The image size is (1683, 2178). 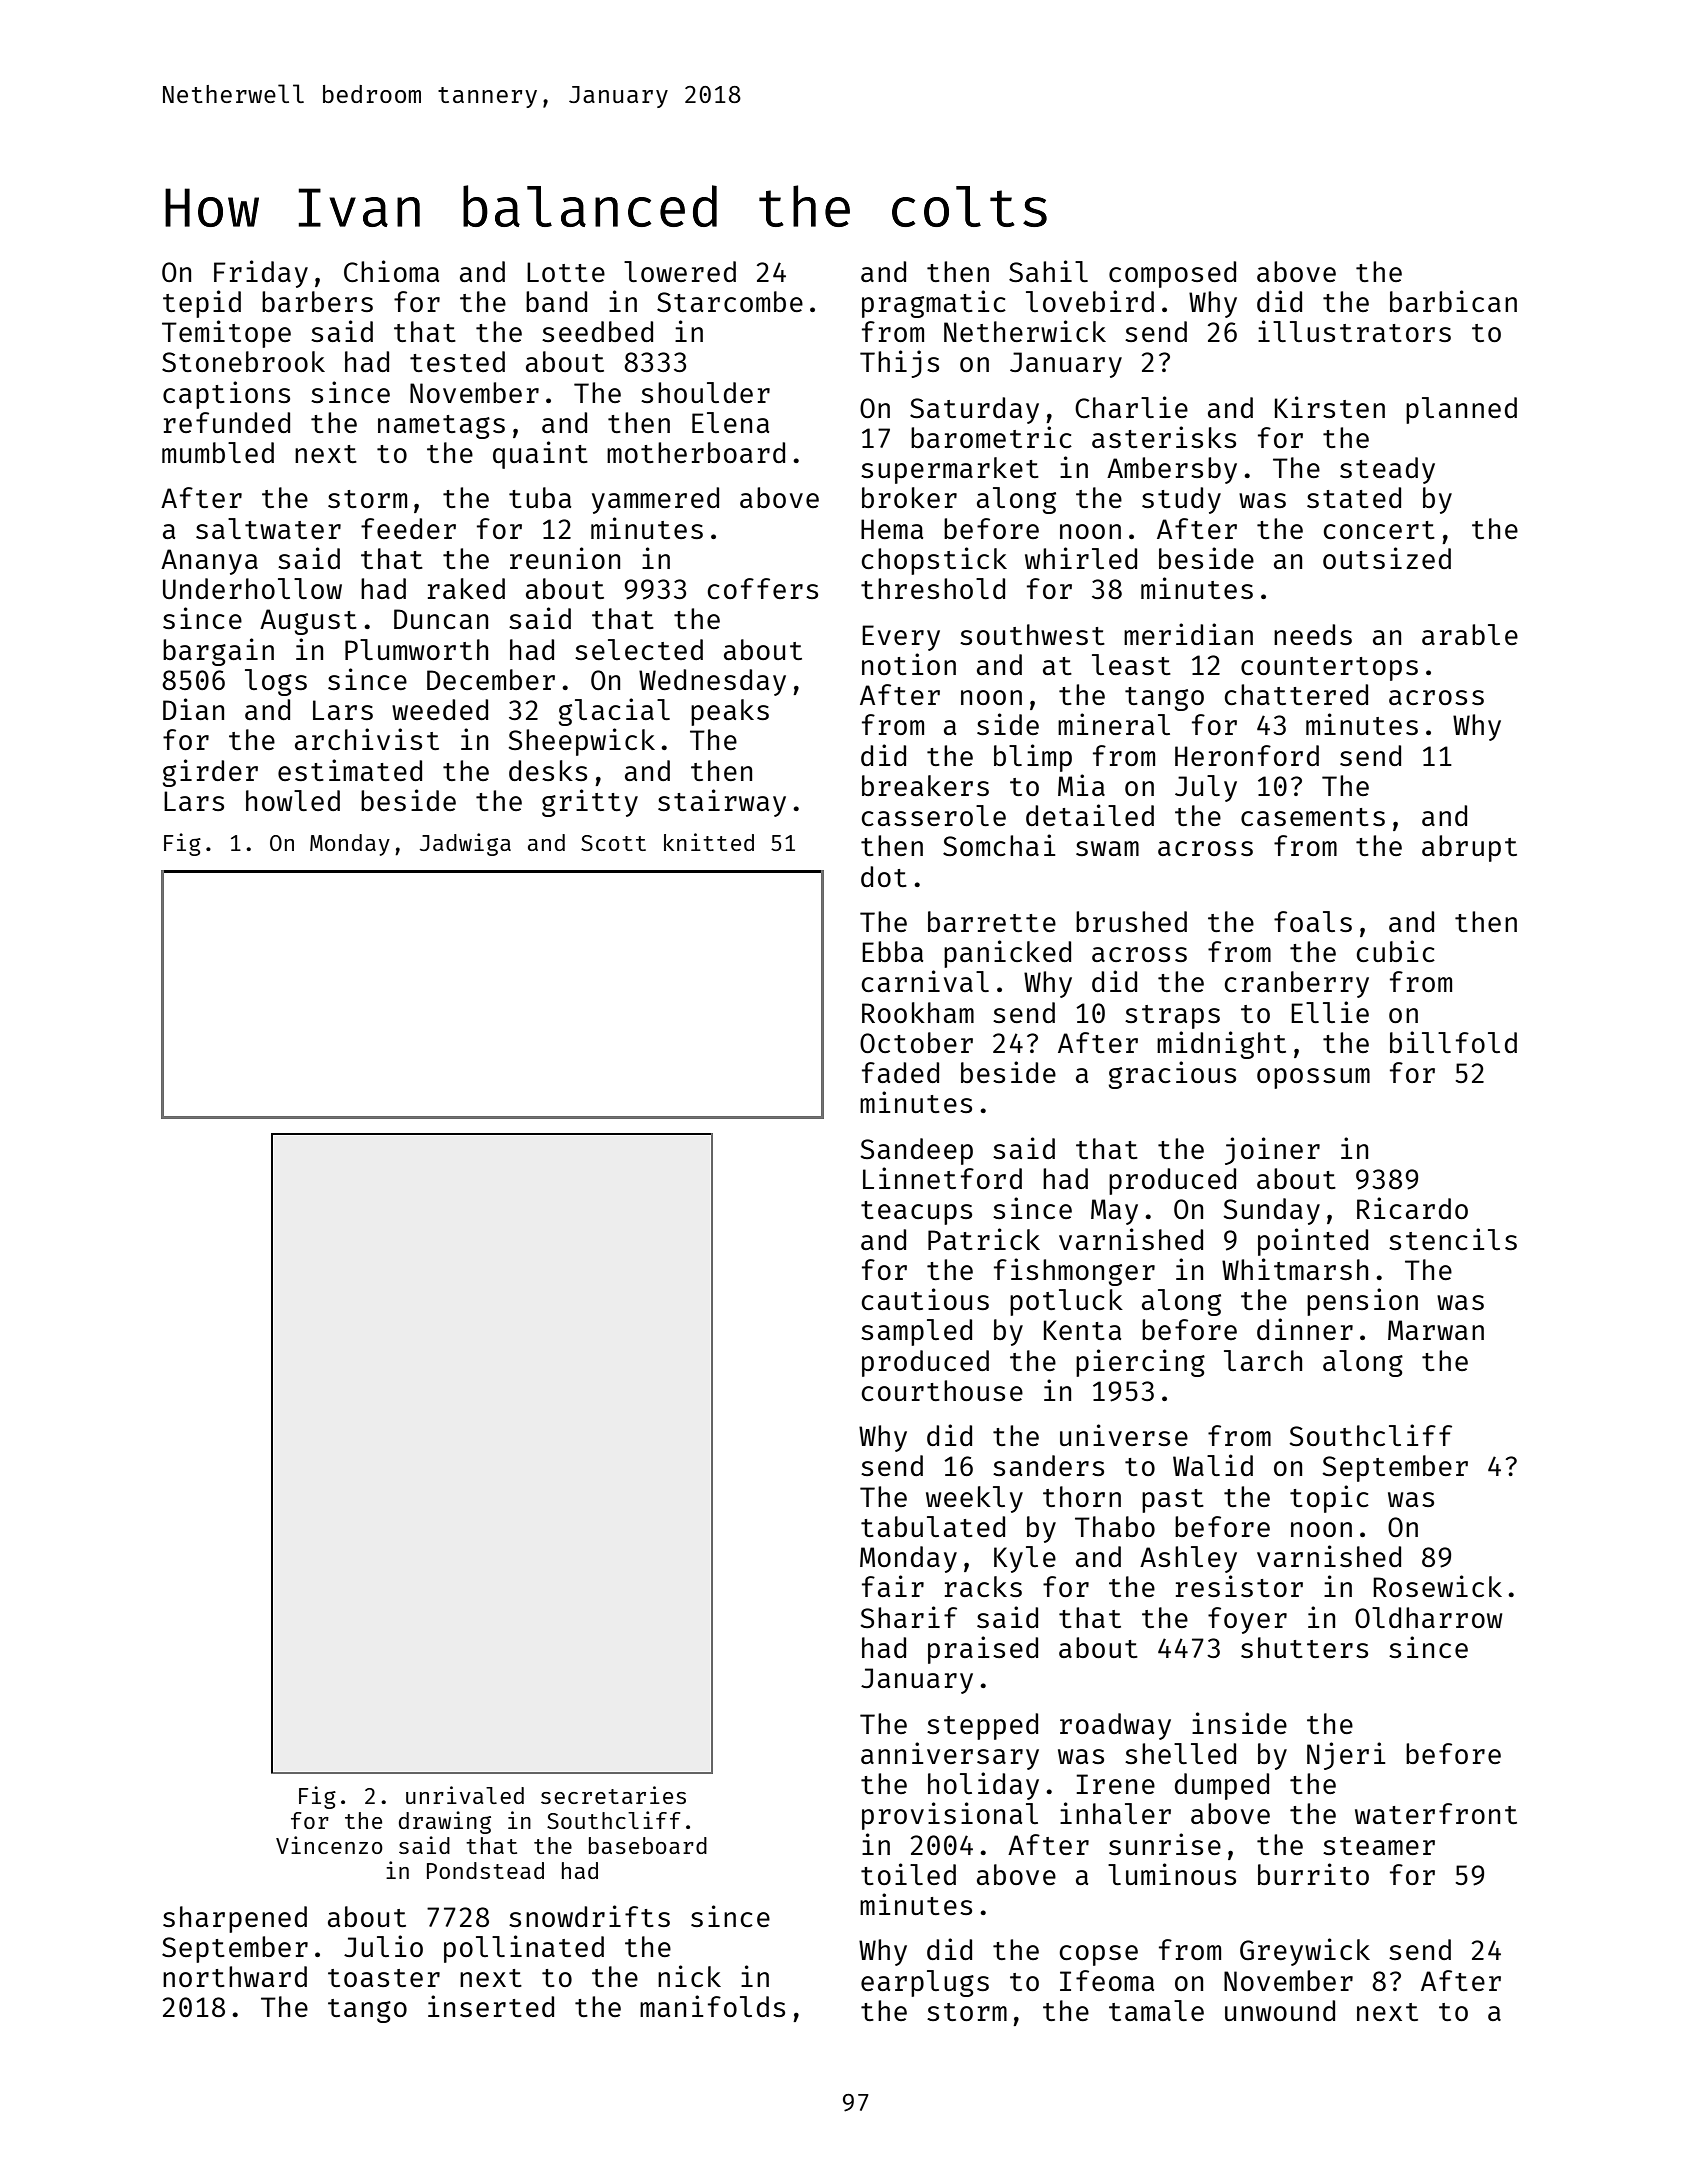 I want to click on pragmatic, so click(x=934, y=304).
